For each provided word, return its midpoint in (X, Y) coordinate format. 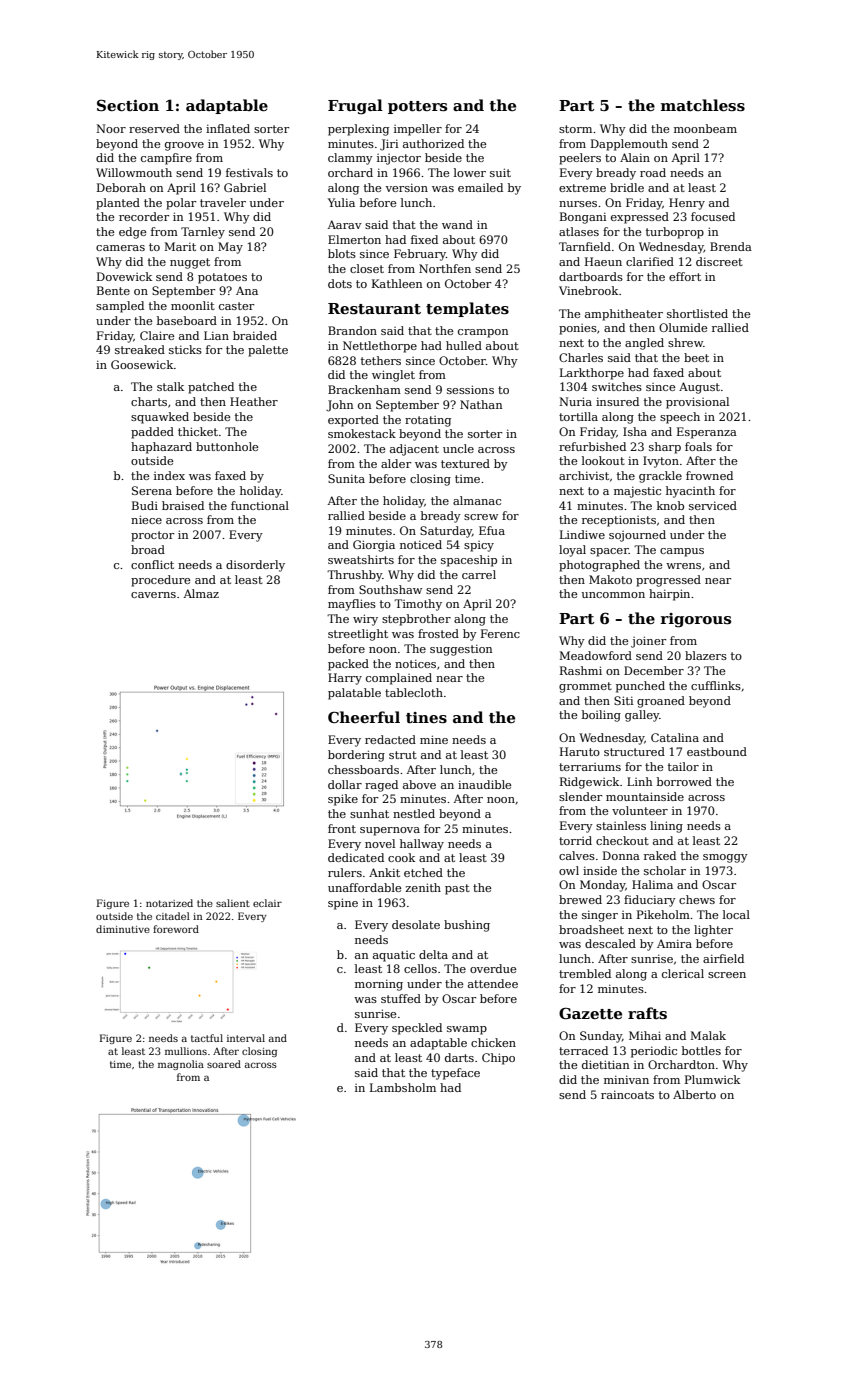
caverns (153, 595)
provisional (697, 403)
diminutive (123, 929)
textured (465, 463)
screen (727, 975)
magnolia (181, 1065)
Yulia (341, 202)
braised (183, 505)
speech (680, 418)
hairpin (669, 595)
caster (236, 306)
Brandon (352, 330)
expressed (640, 218)
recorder (144, 216)
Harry (345, 679)
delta (433, 954)
